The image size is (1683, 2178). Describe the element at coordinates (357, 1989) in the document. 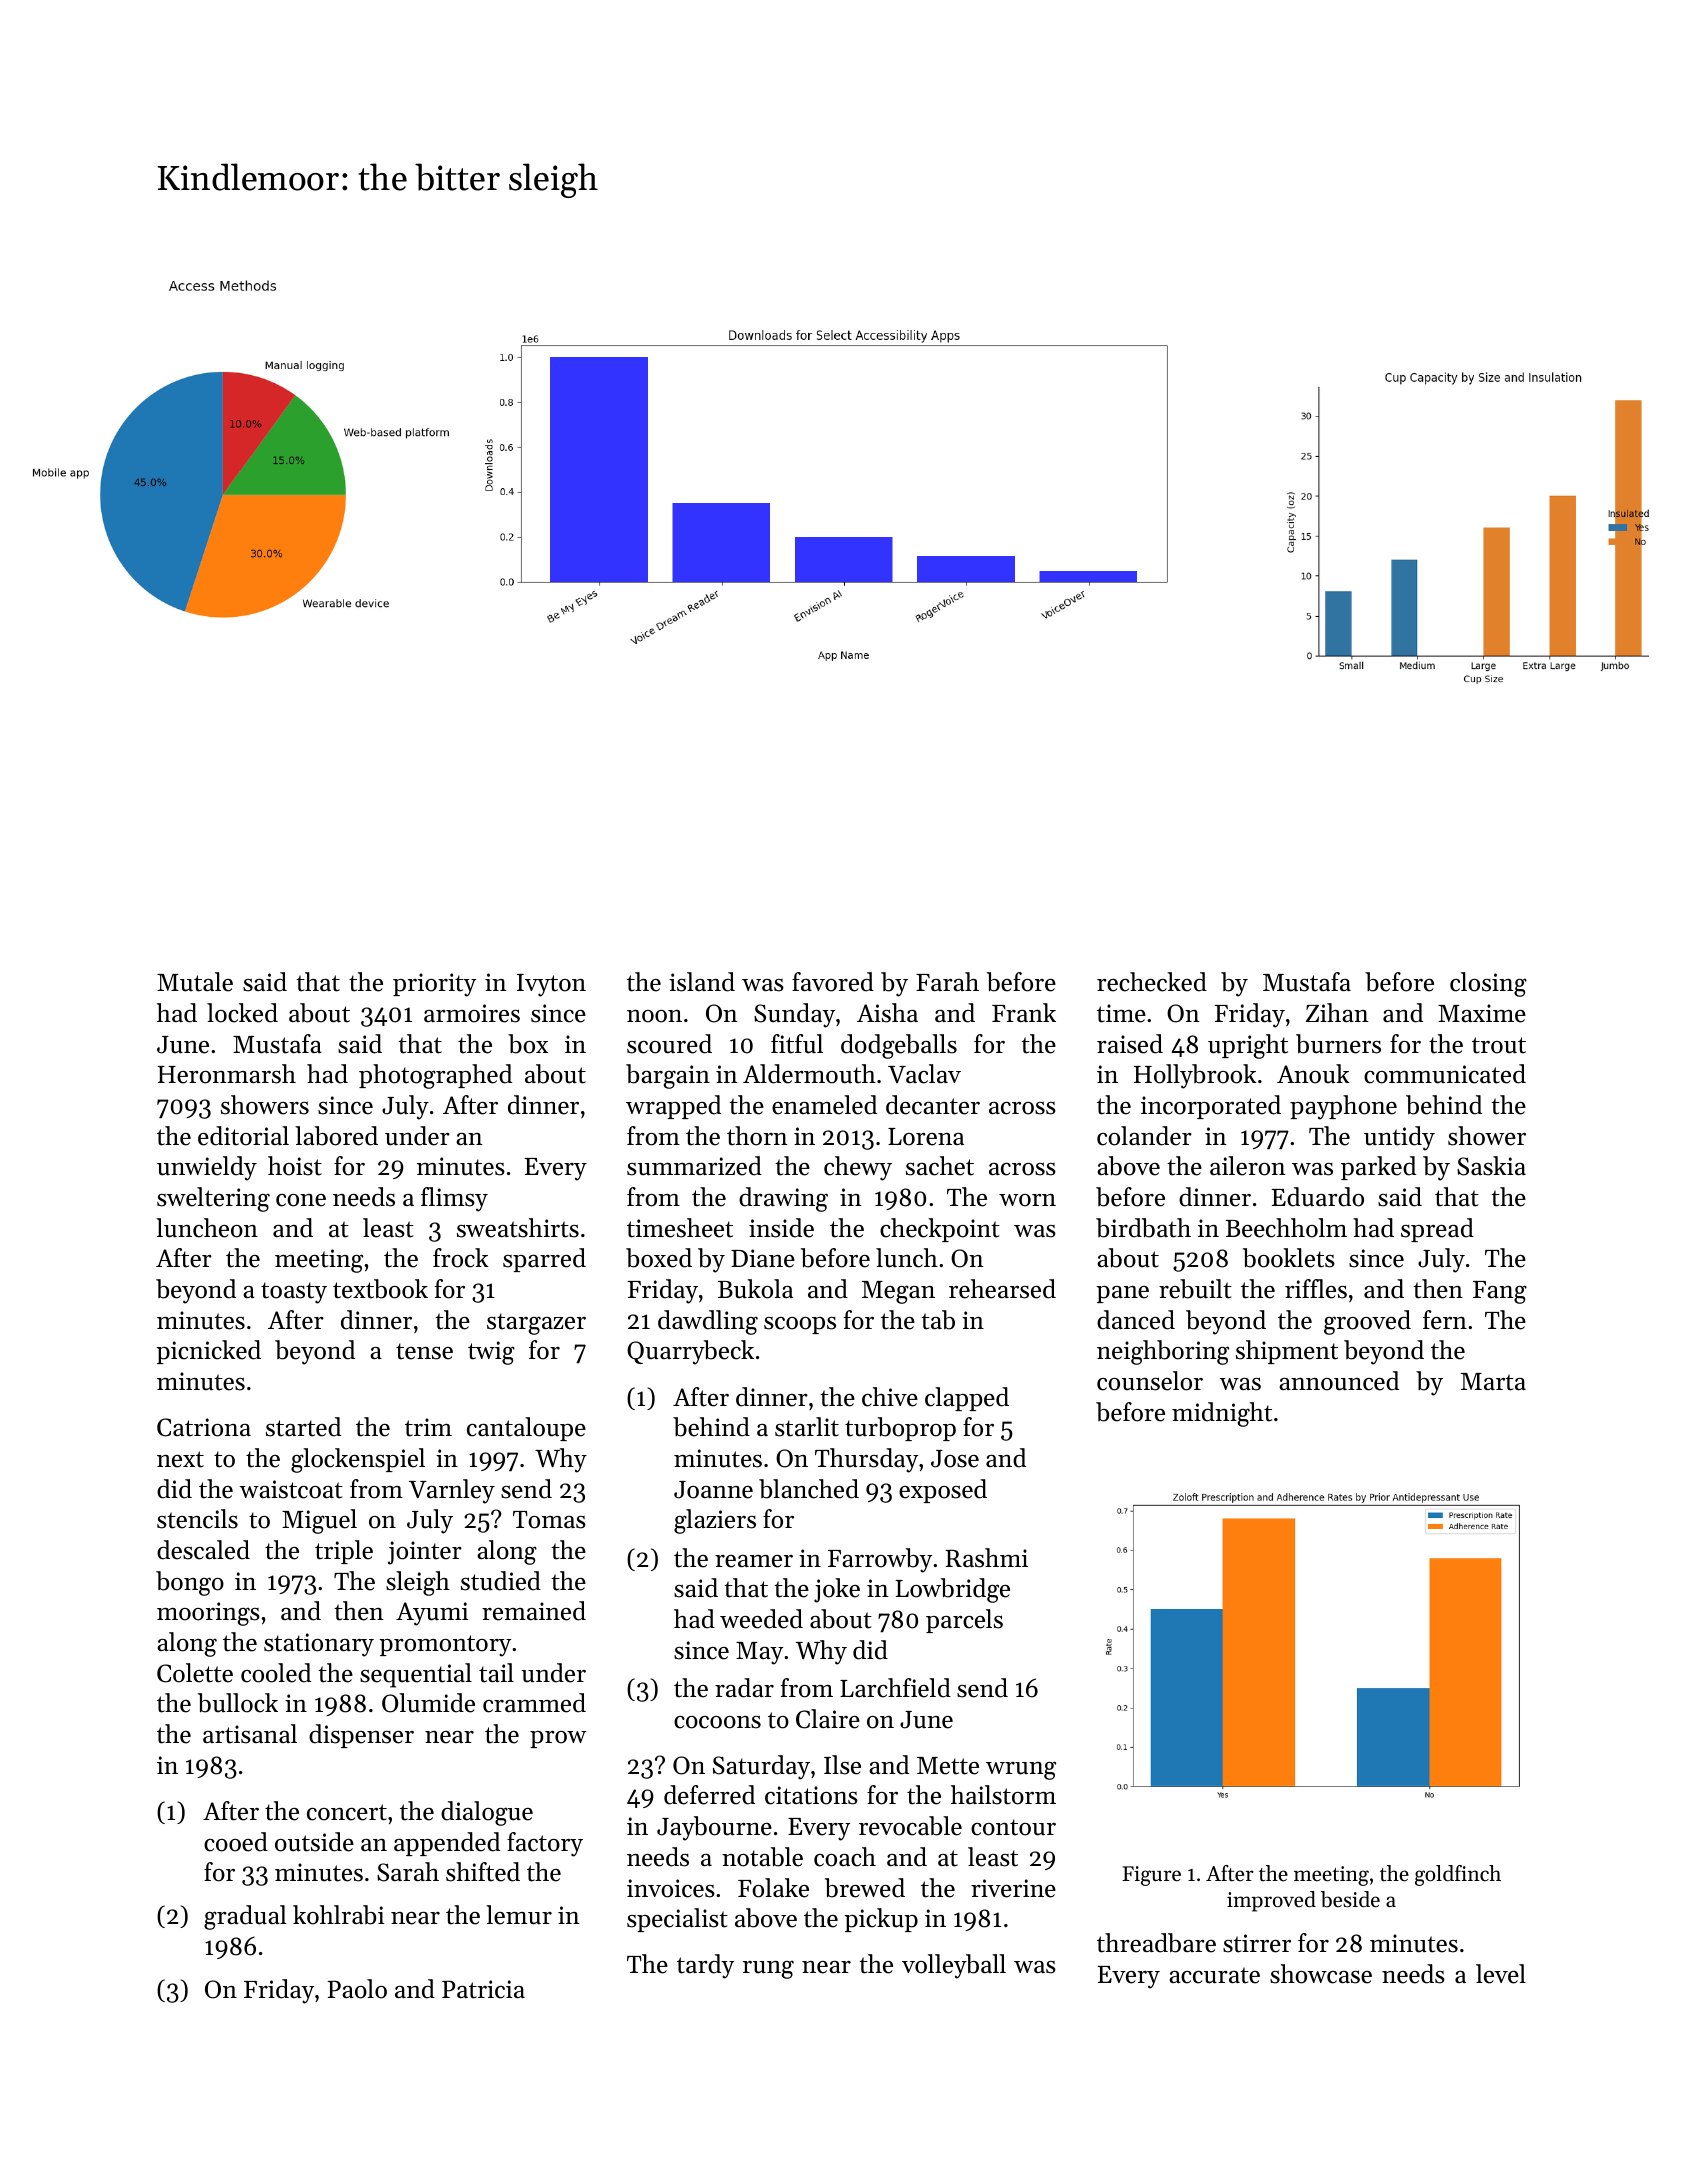

I see `Paolo` at that location.
